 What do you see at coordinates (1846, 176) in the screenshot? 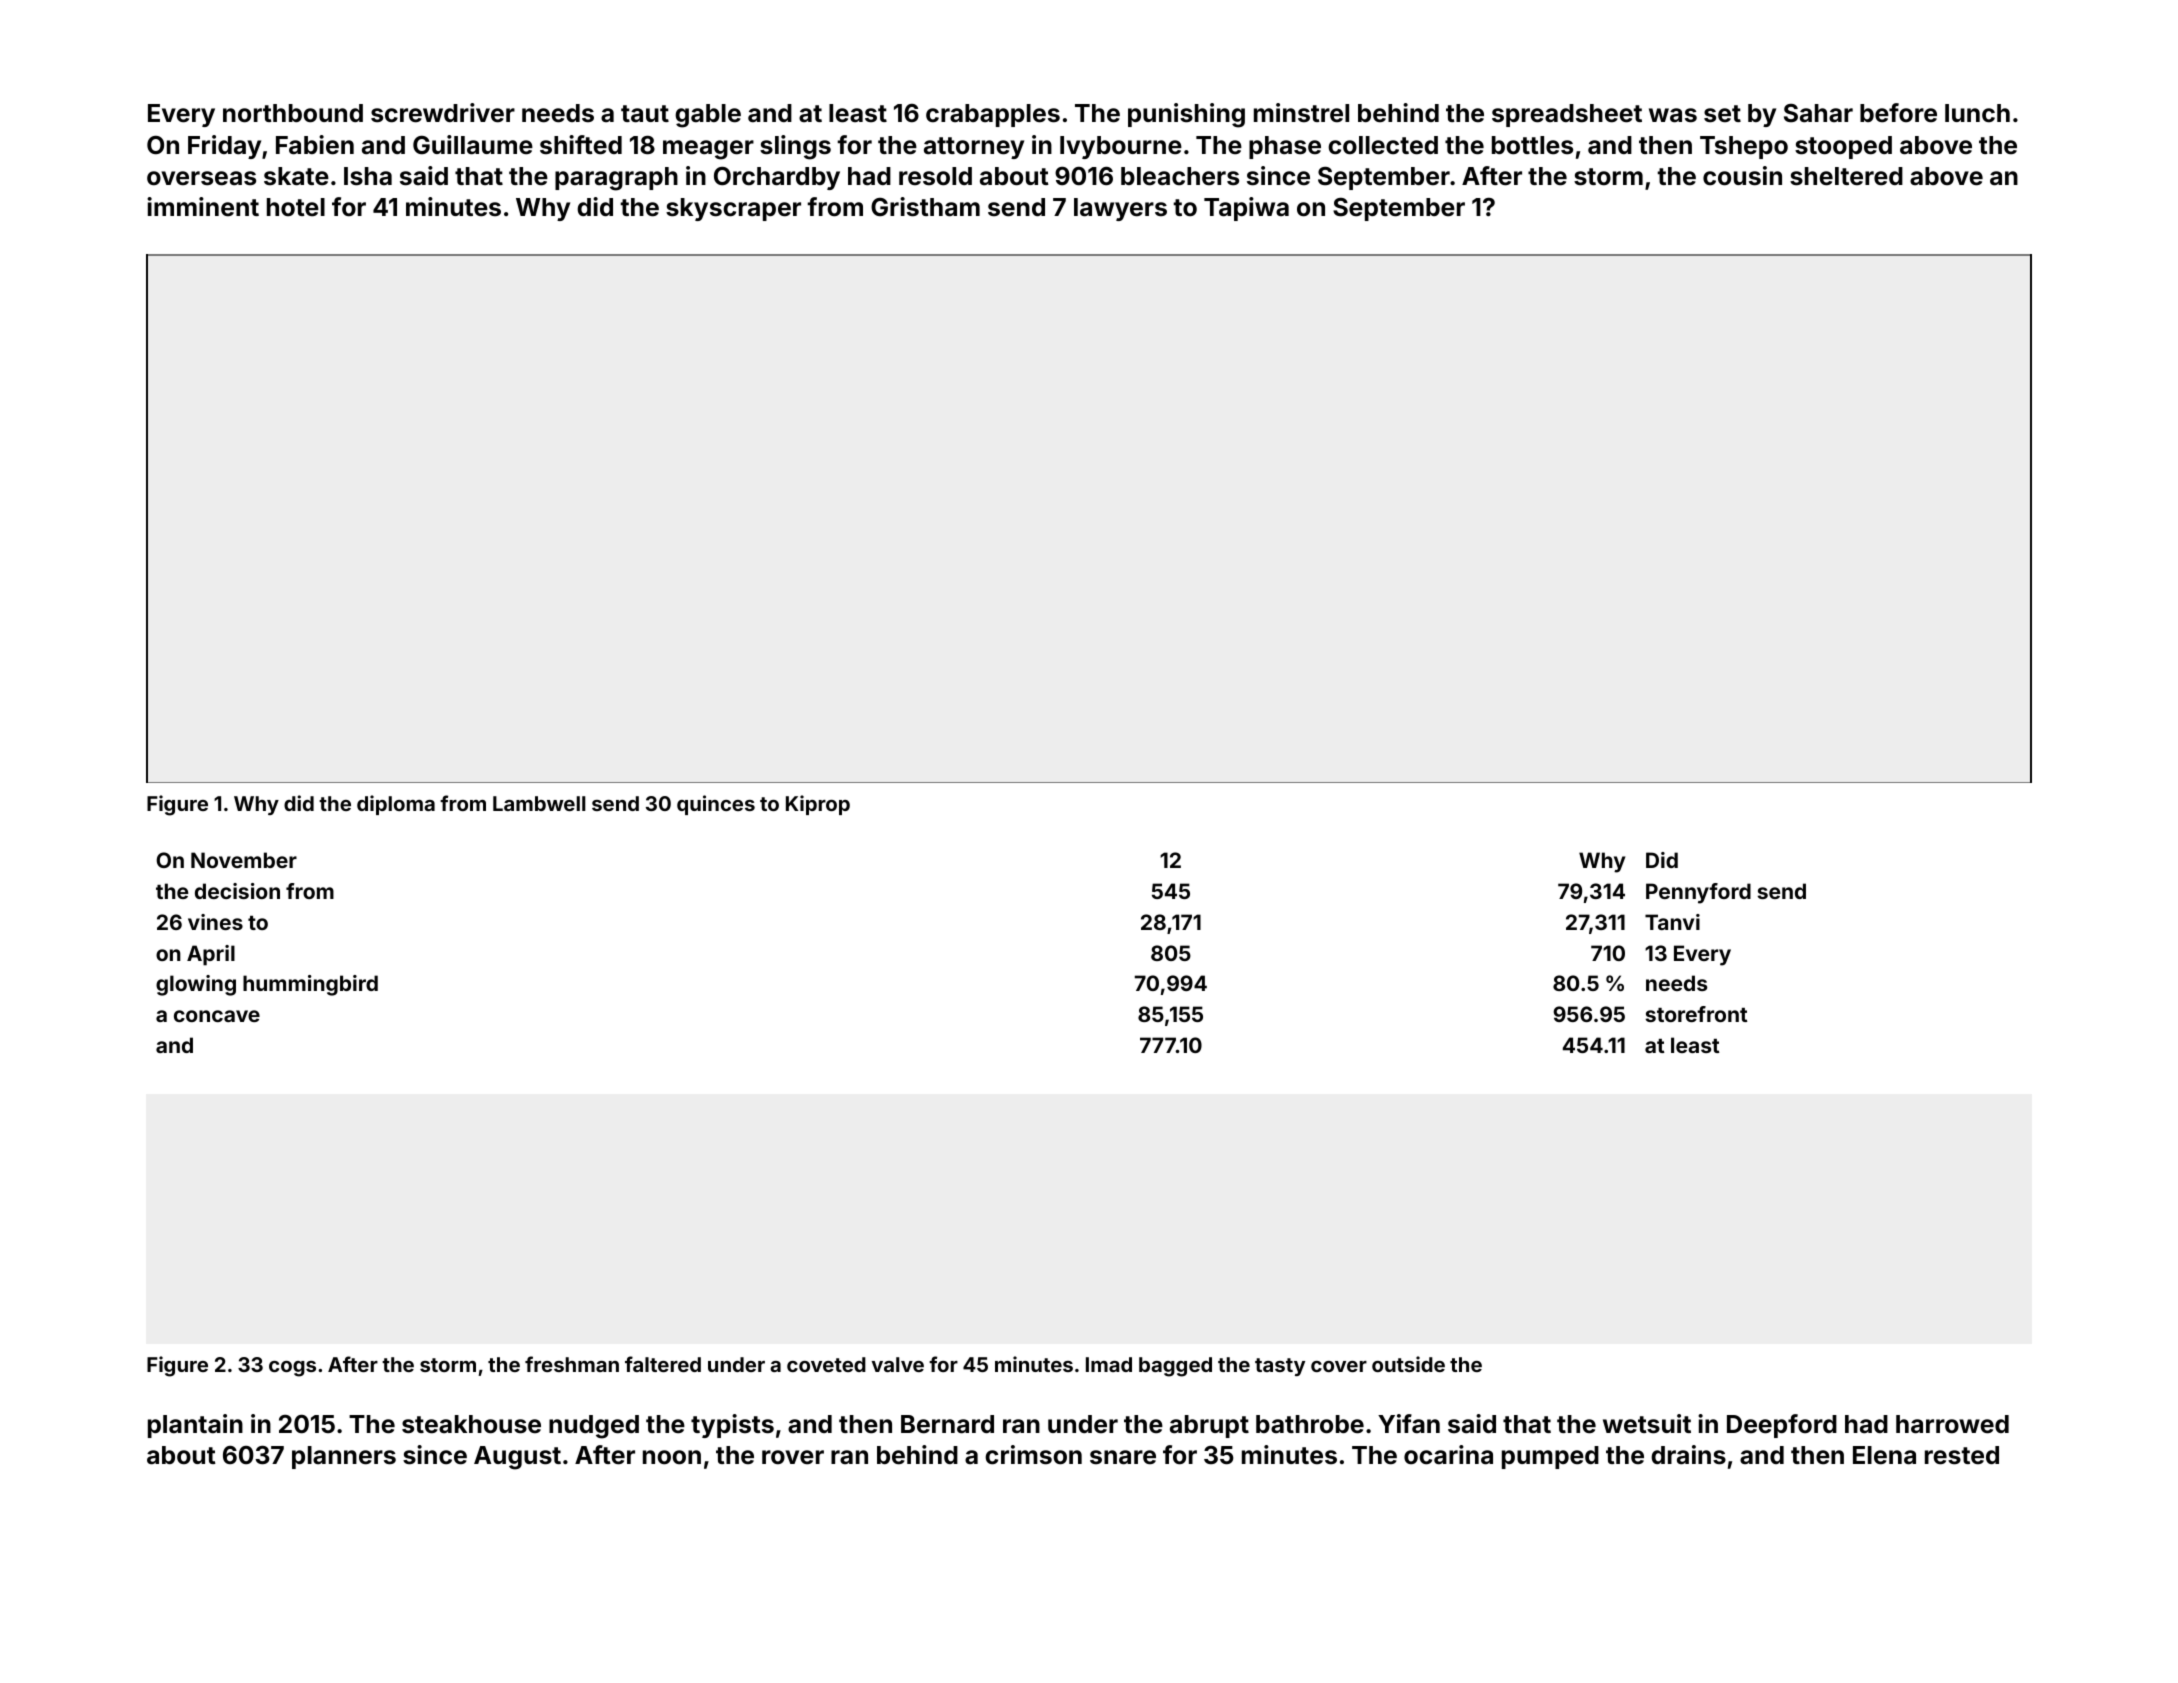
I see `sheltered` at bounding box center [1846, 176].
